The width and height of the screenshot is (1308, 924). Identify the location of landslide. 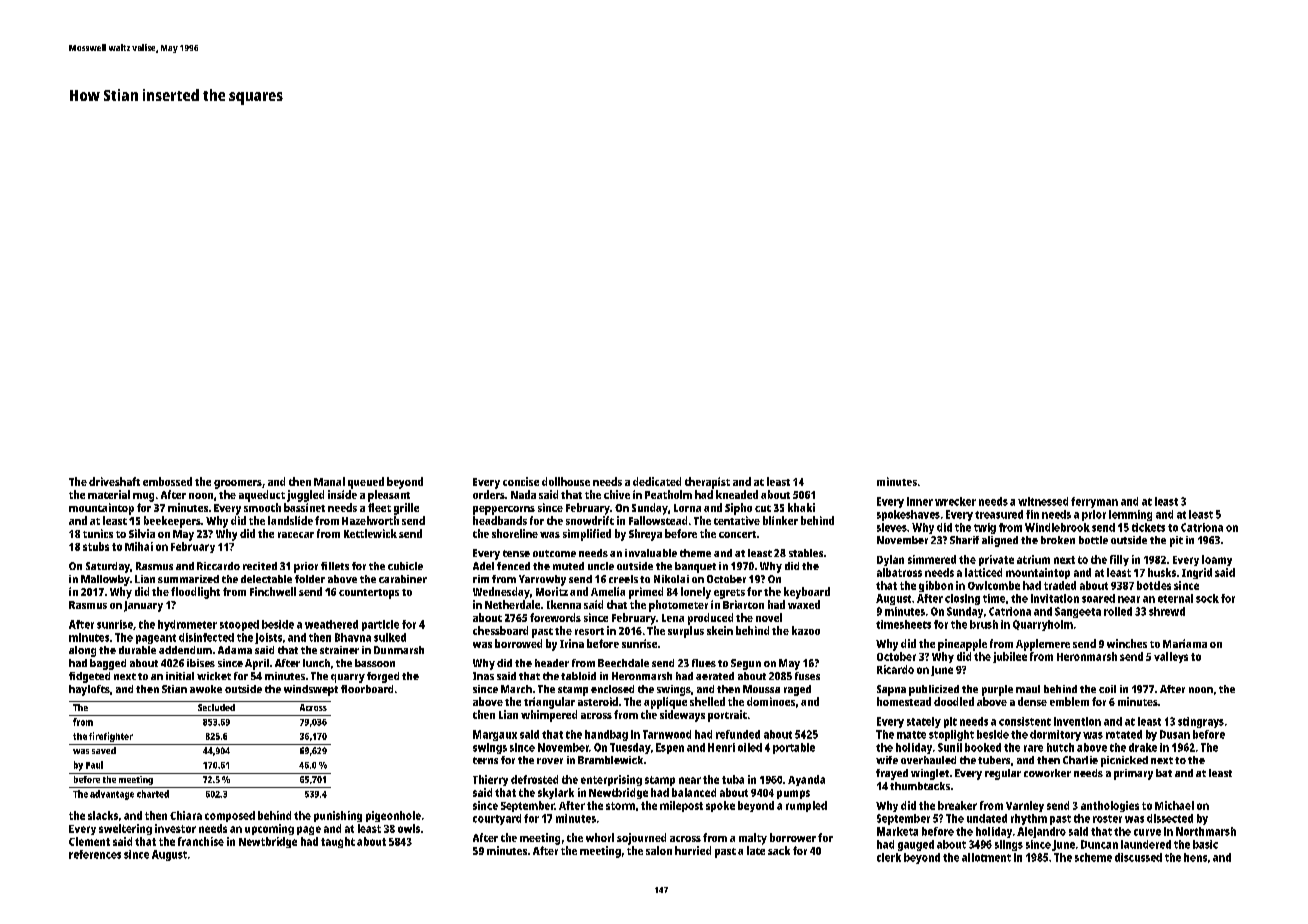
(290, 520).
